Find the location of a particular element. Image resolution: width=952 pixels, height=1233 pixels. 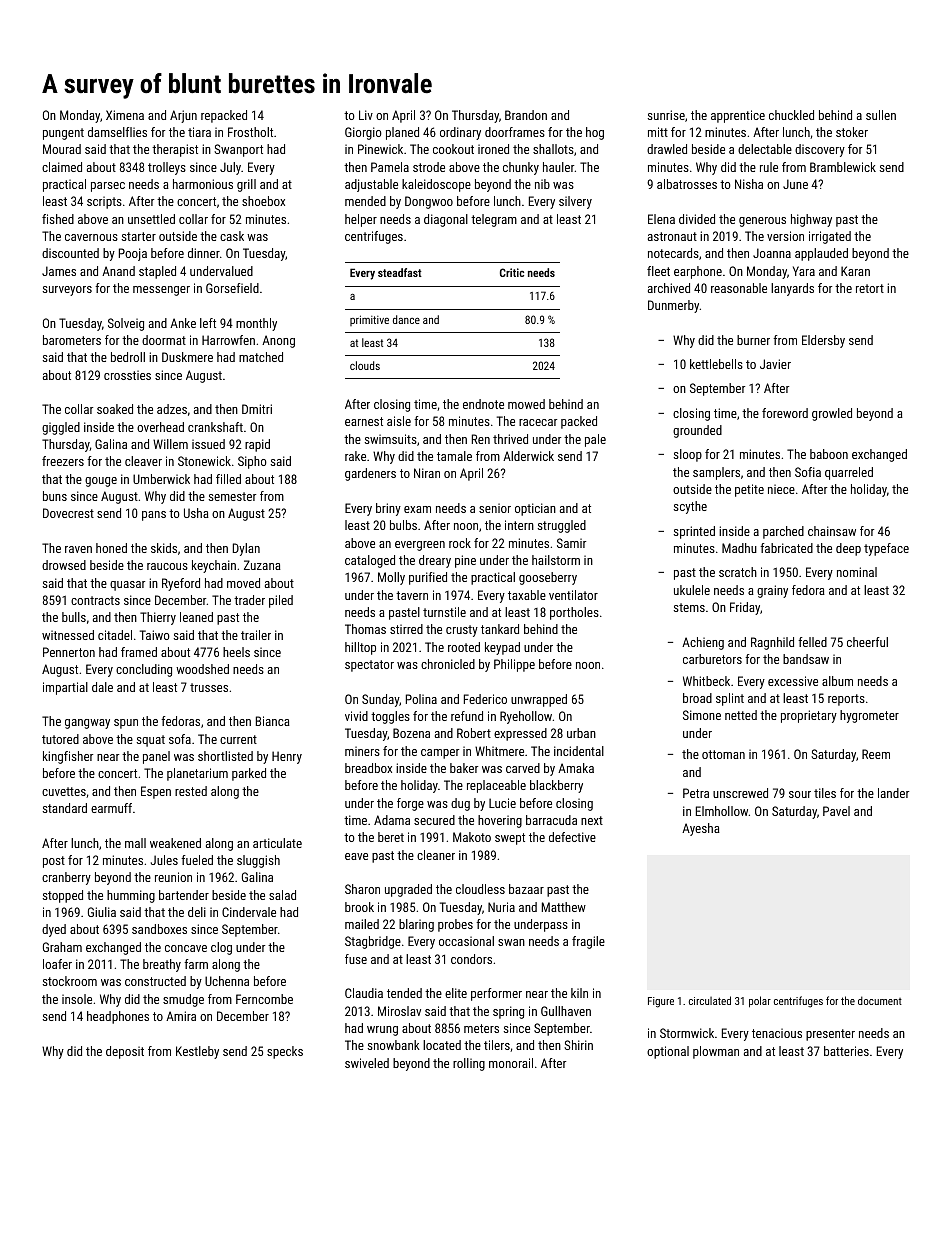

grounded is located at coordinates (697, 431).
